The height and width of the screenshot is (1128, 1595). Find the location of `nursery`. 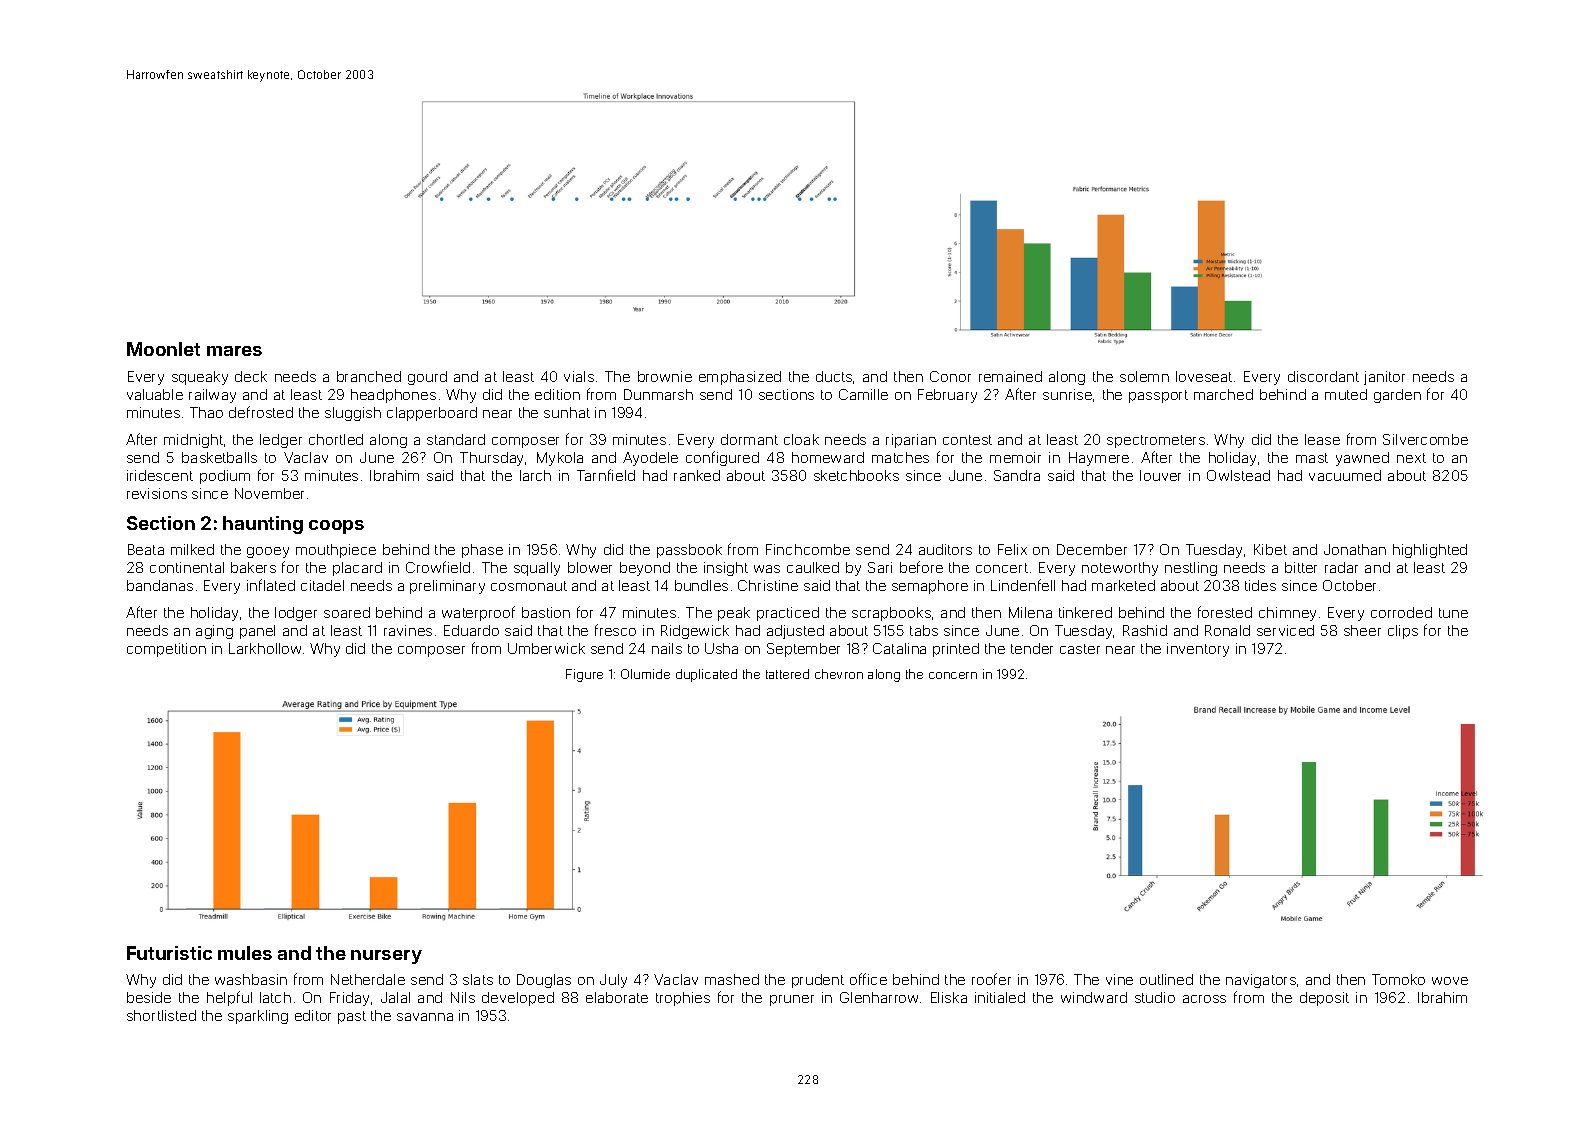

nursery is located at coordinates (386, 957).
